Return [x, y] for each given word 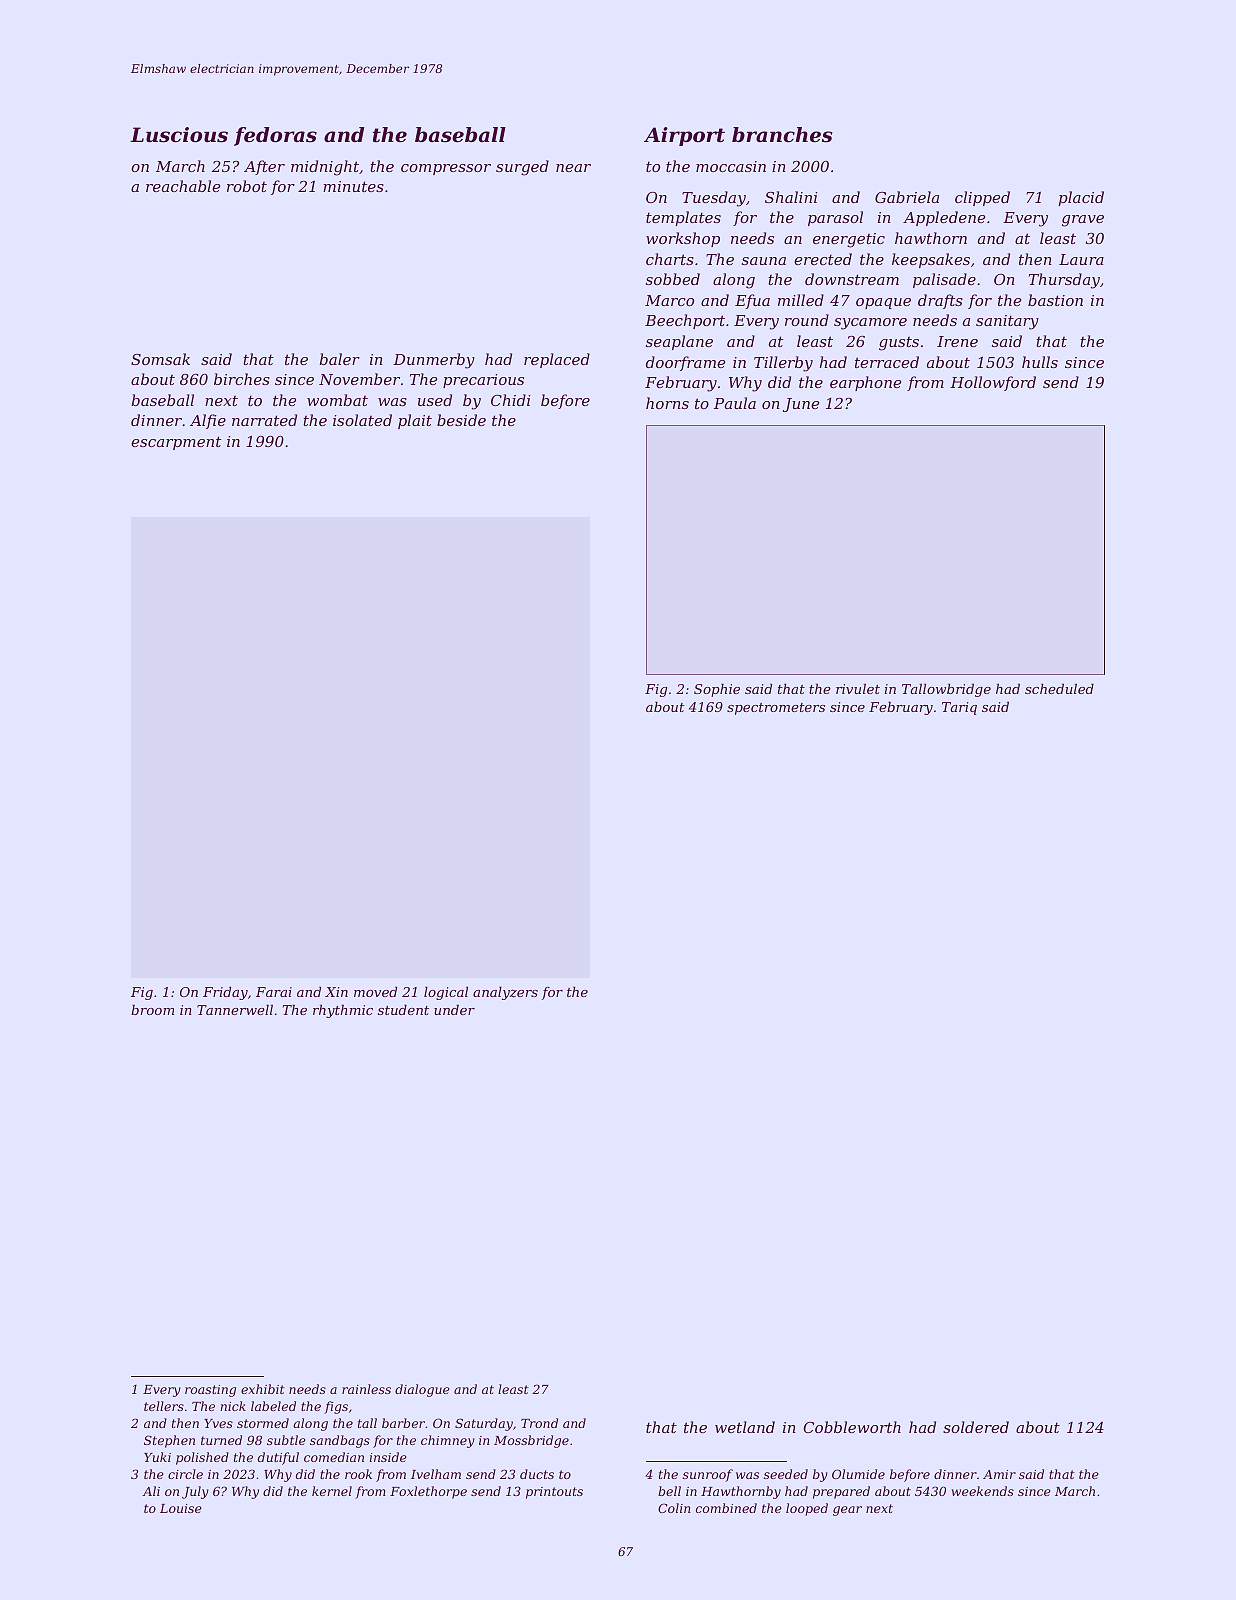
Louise [181, 1508]
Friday [225, 993]
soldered [976, 1427]
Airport [684, 136]
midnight [325, 168]
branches [782, 135]
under [454, 1010]
